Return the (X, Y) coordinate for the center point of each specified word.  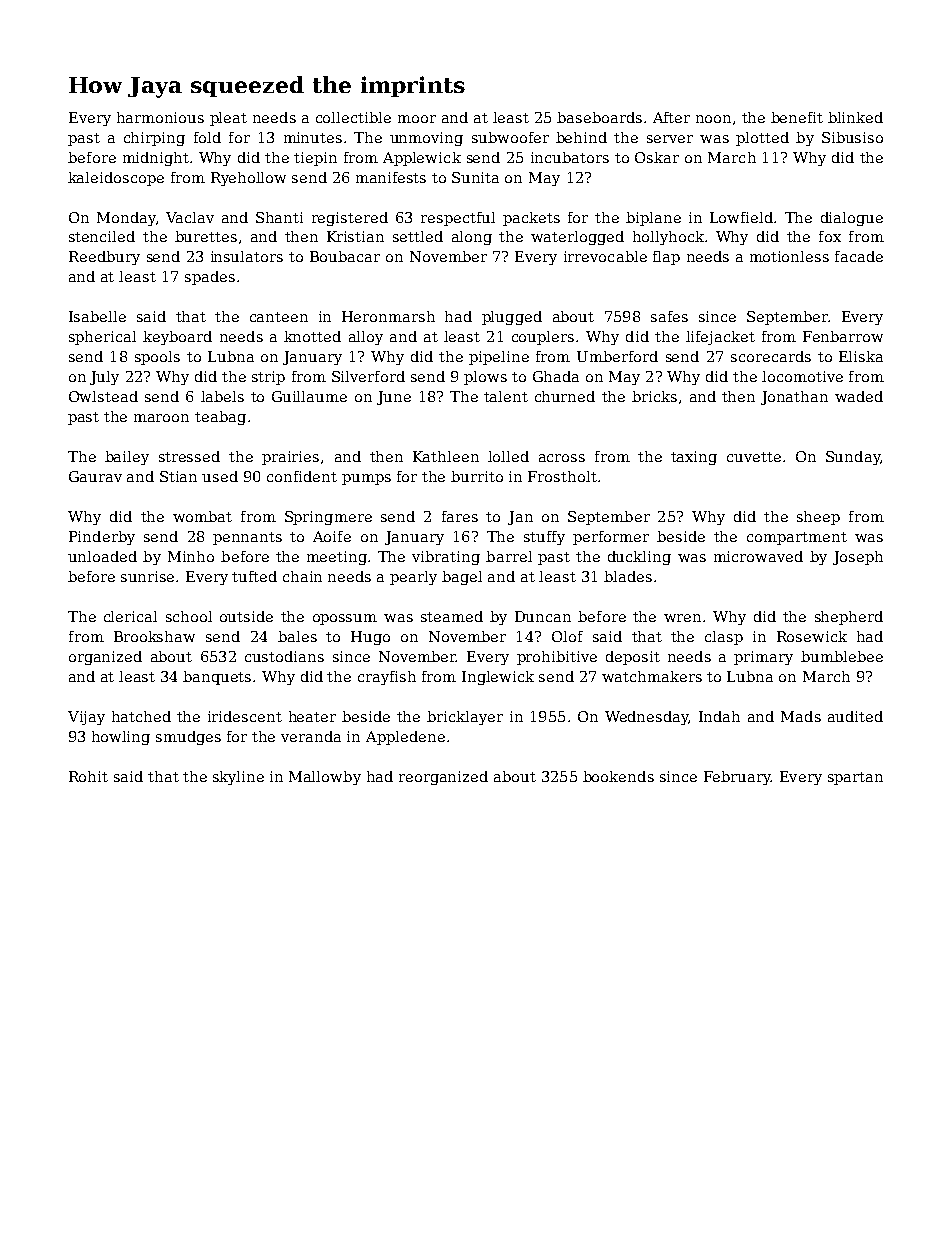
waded (859, 396)
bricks (654, 396)
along (472, 238)
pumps (366, 479)
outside (246, 616)
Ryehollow (248, 179)
